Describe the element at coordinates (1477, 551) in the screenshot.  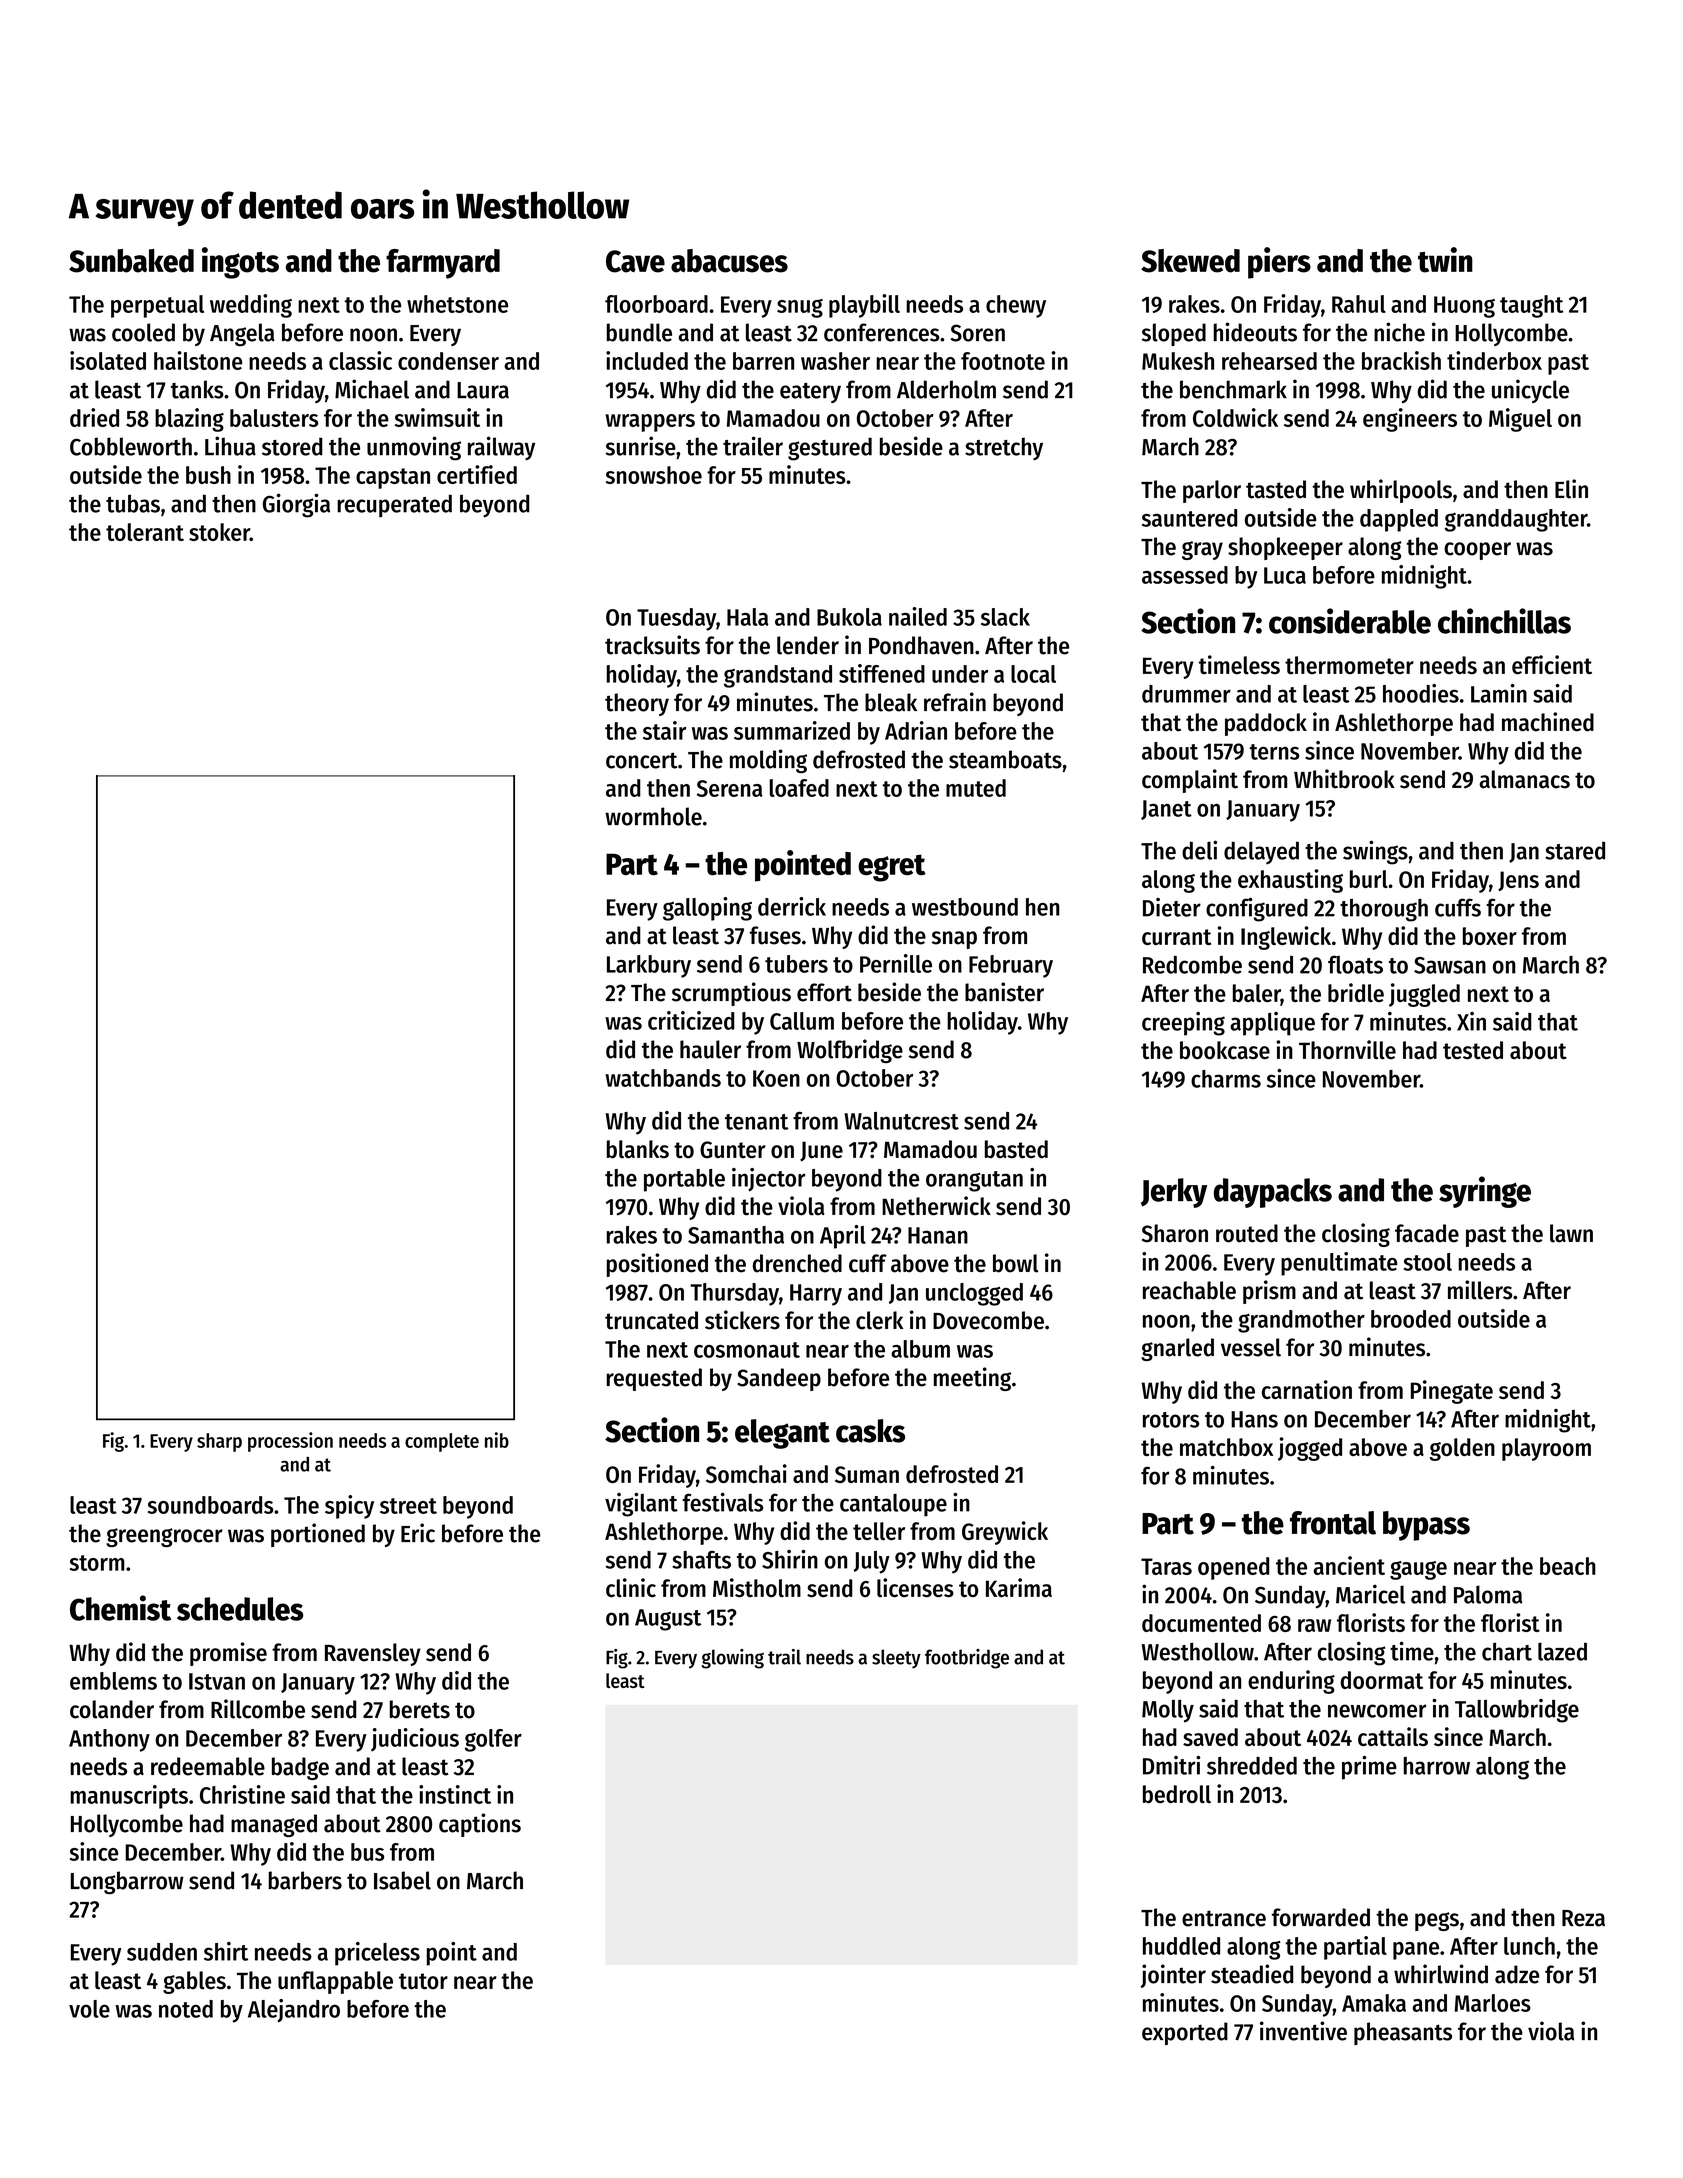
I see `cooper` at that location.
